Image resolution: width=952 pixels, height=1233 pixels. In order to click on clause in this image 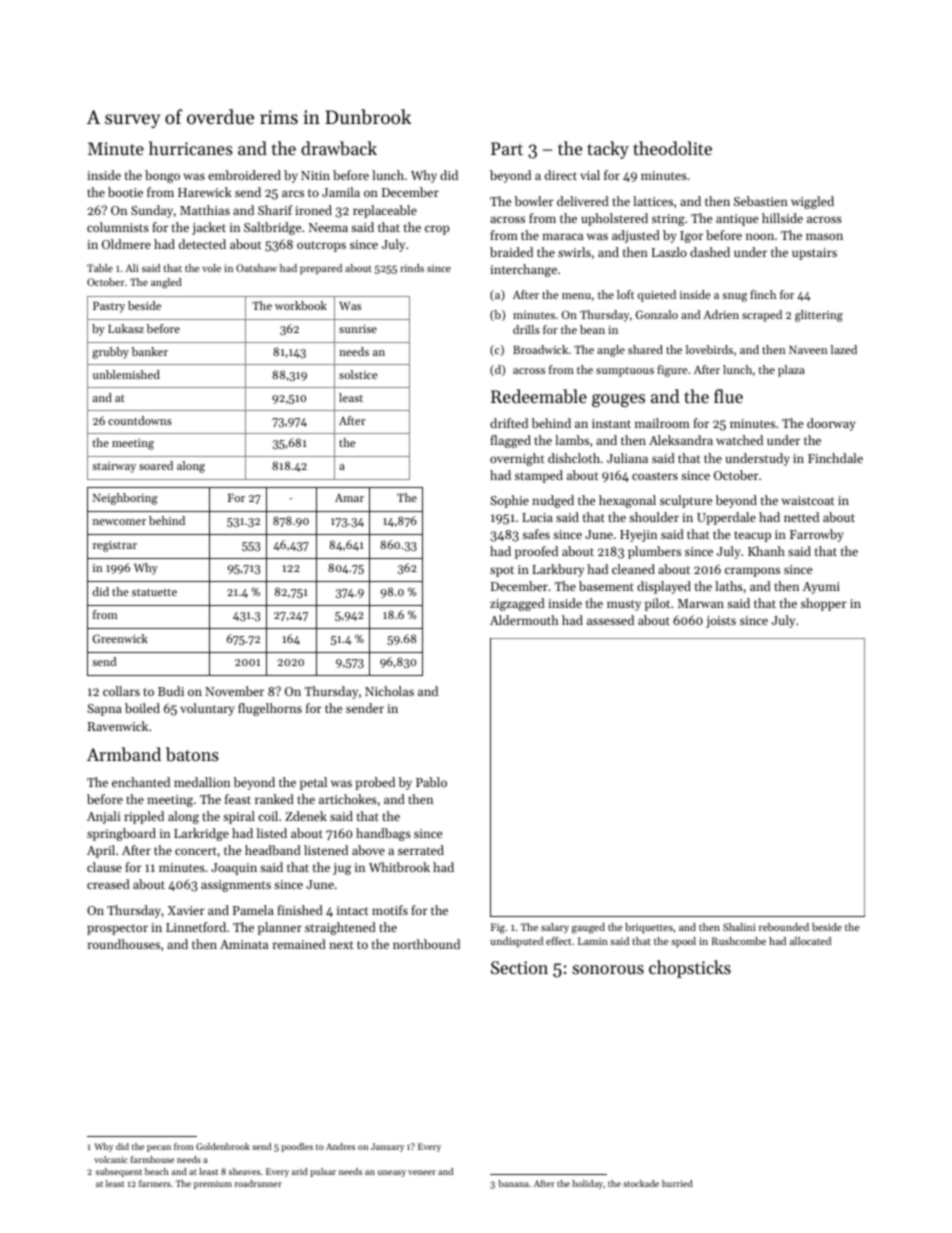, I will do `click(104, 867)`.
